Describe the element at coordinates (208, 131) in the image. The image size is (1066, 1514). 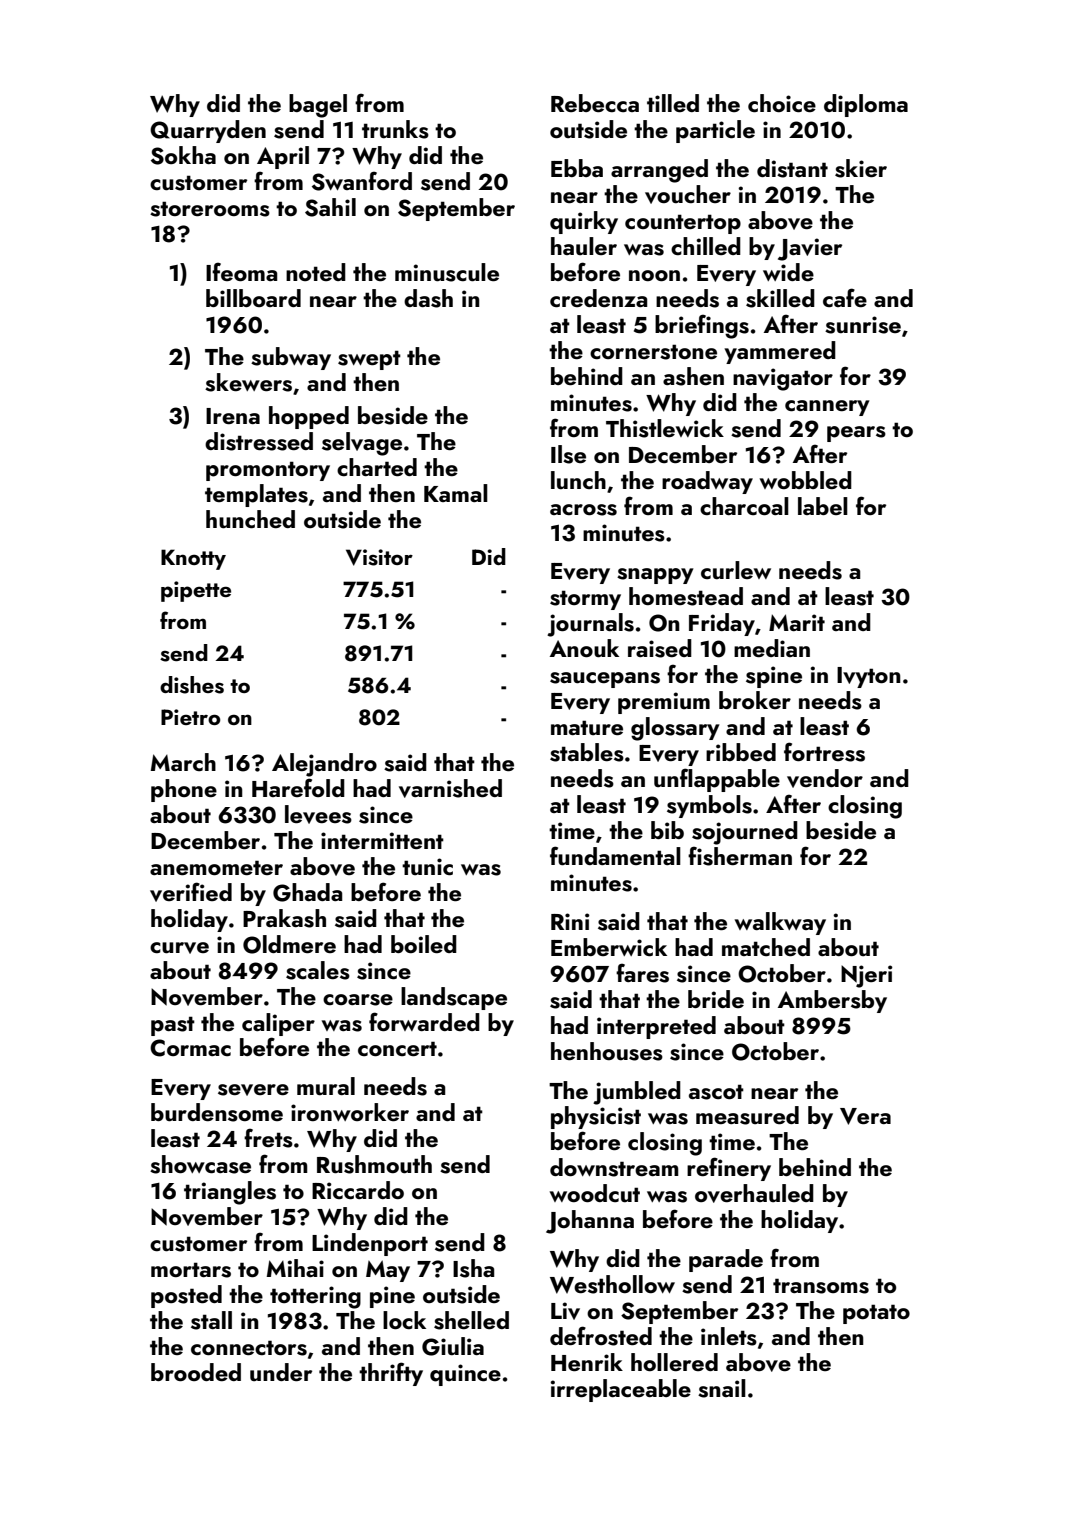
I see `Quarryden` at that location.
